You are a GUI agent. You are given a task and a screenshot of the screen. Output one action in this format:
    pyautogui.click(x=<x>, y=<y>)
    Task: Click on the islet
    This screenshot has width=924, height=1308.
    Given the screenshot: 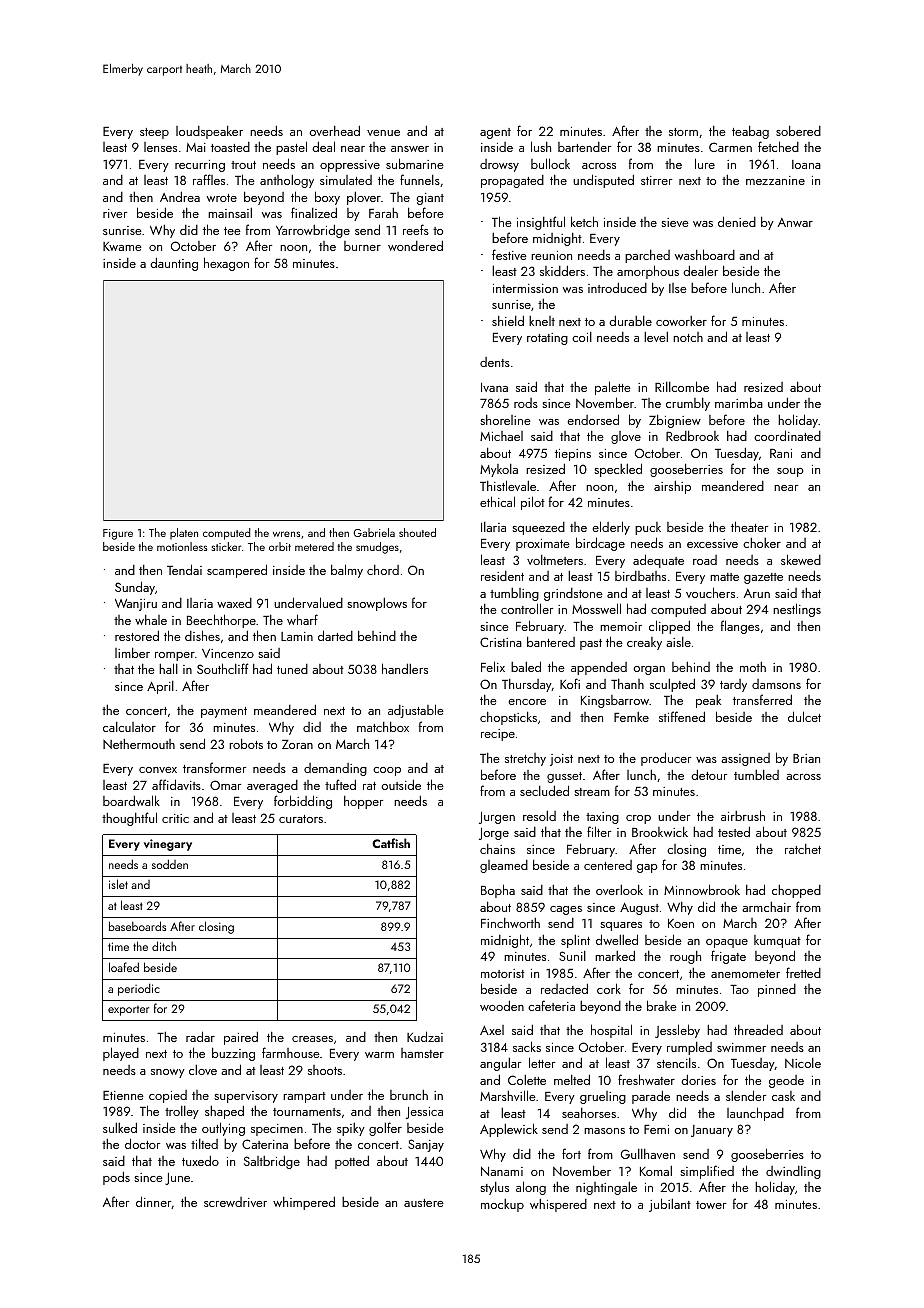 What is the action you would take?
    pyautogui.click(x=118, y=884)
